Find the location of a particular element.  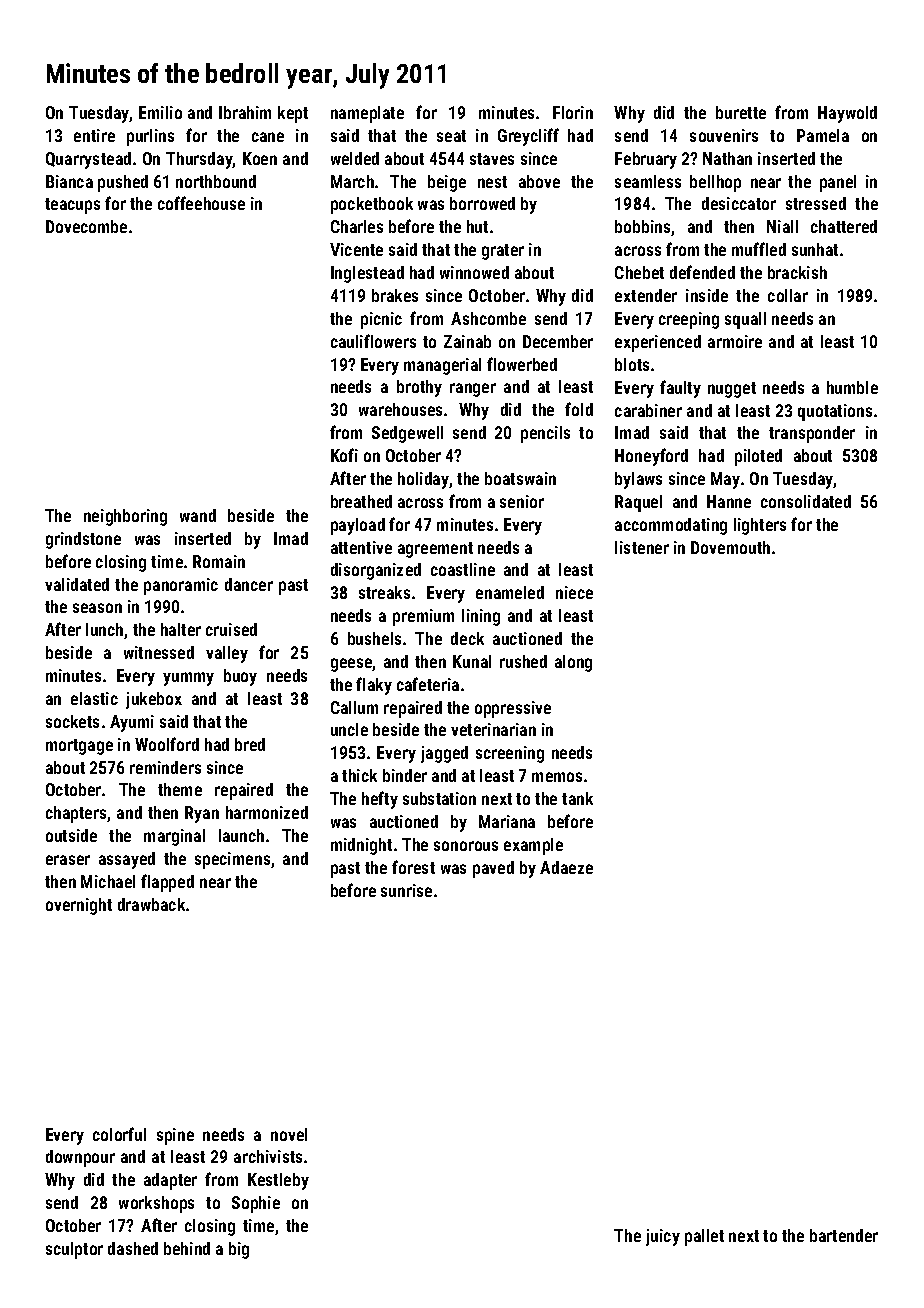

juicy is located at coordinates (663, 1237).
